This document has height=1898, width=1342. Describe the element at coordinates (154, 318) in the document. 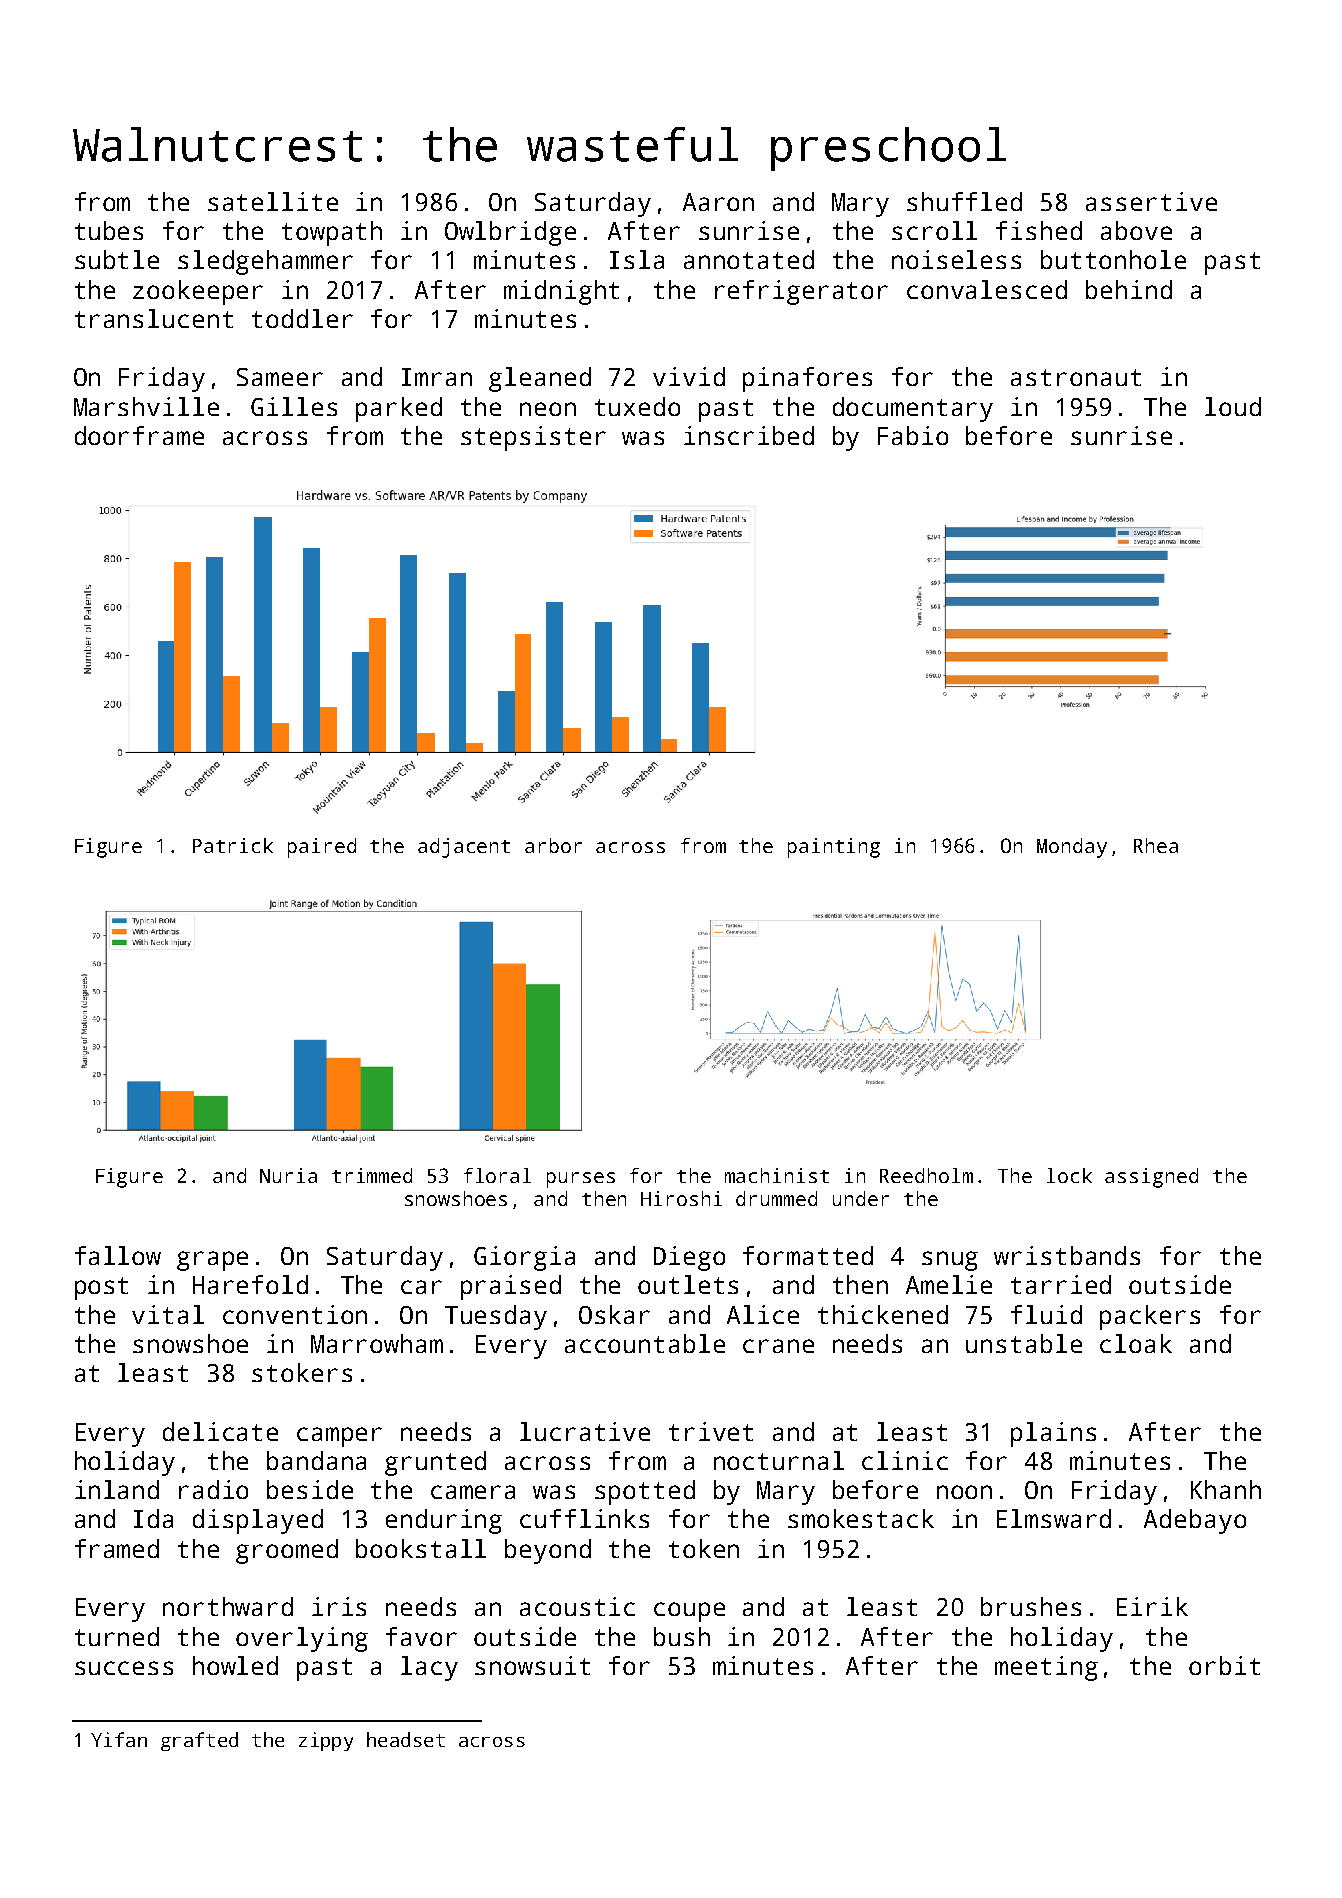

I see `translucent` at that location.
